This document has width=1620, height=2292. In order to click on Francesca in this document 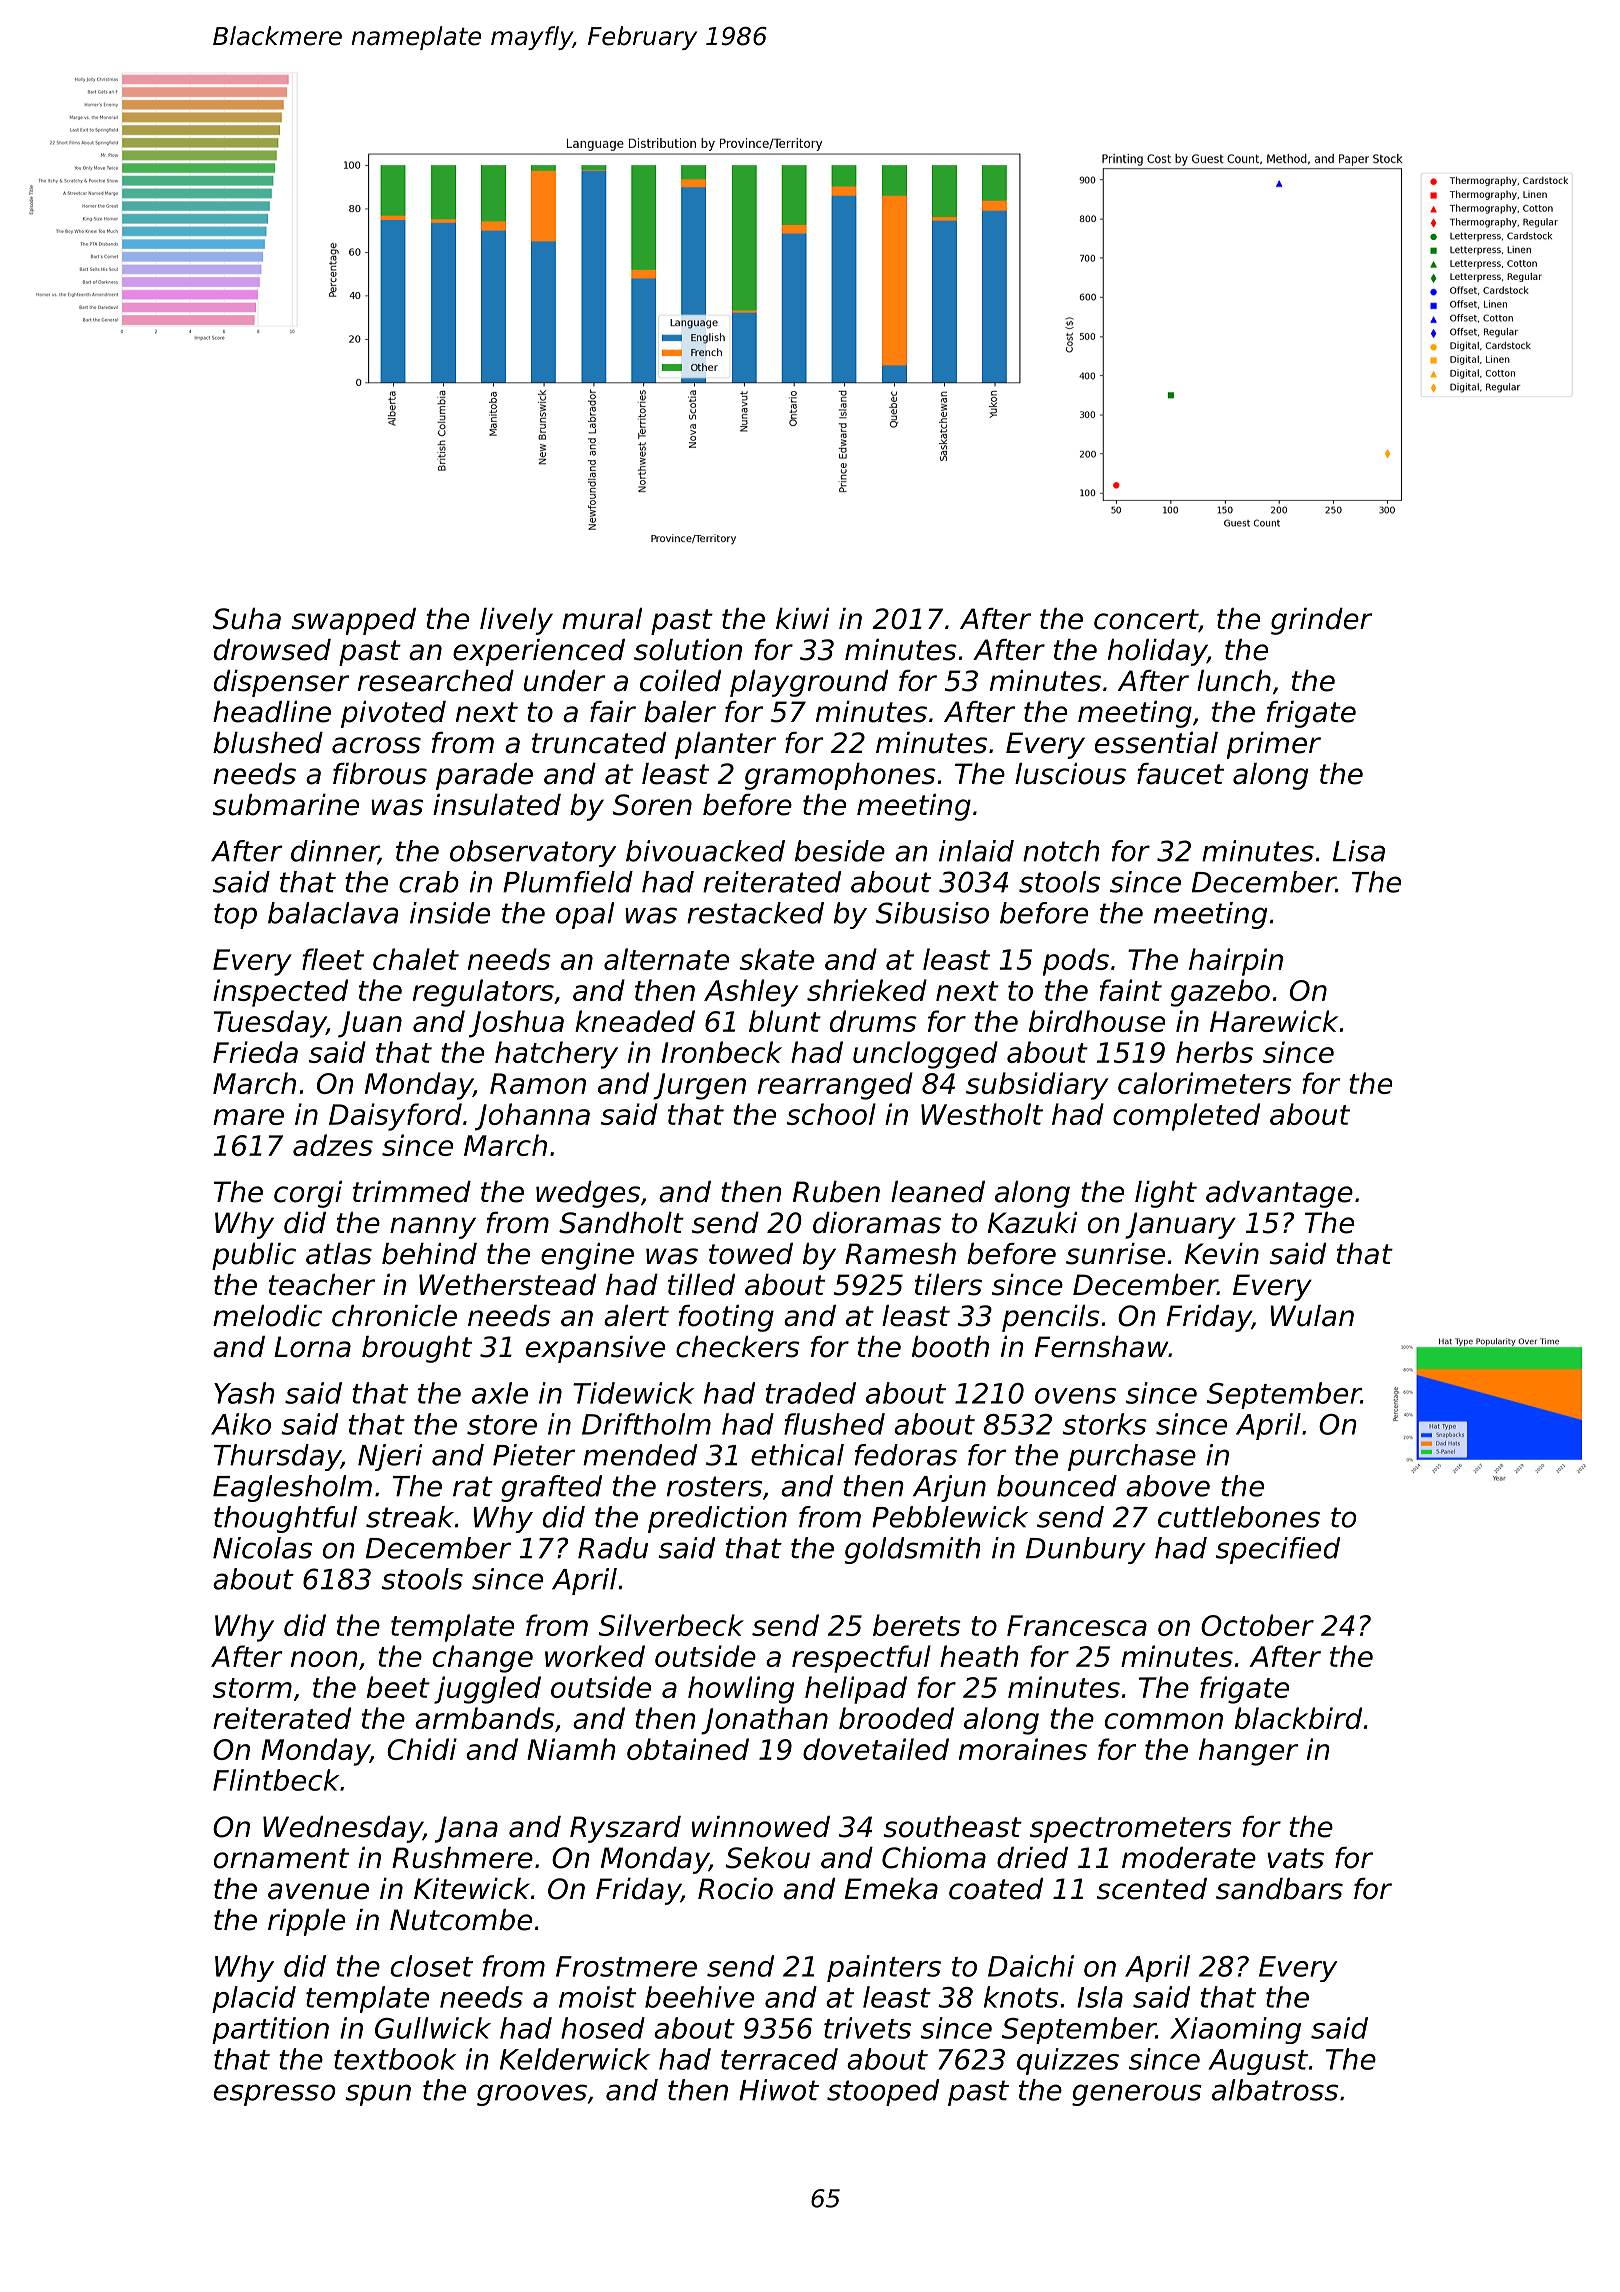, I will do `click(1077, 1625)`.
